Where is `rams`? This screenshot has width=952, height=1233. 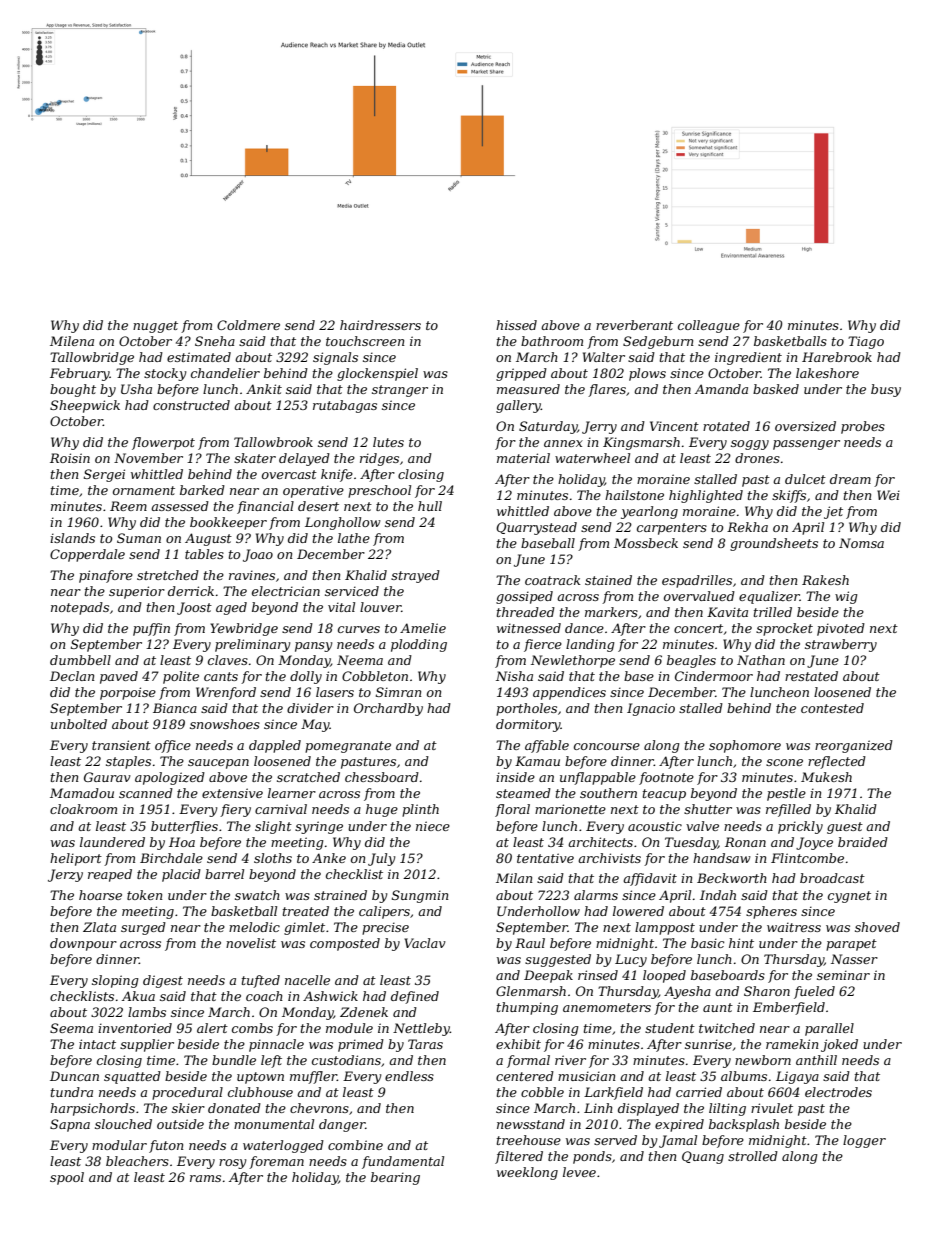
rams is located at coordinates (205, 1178).
